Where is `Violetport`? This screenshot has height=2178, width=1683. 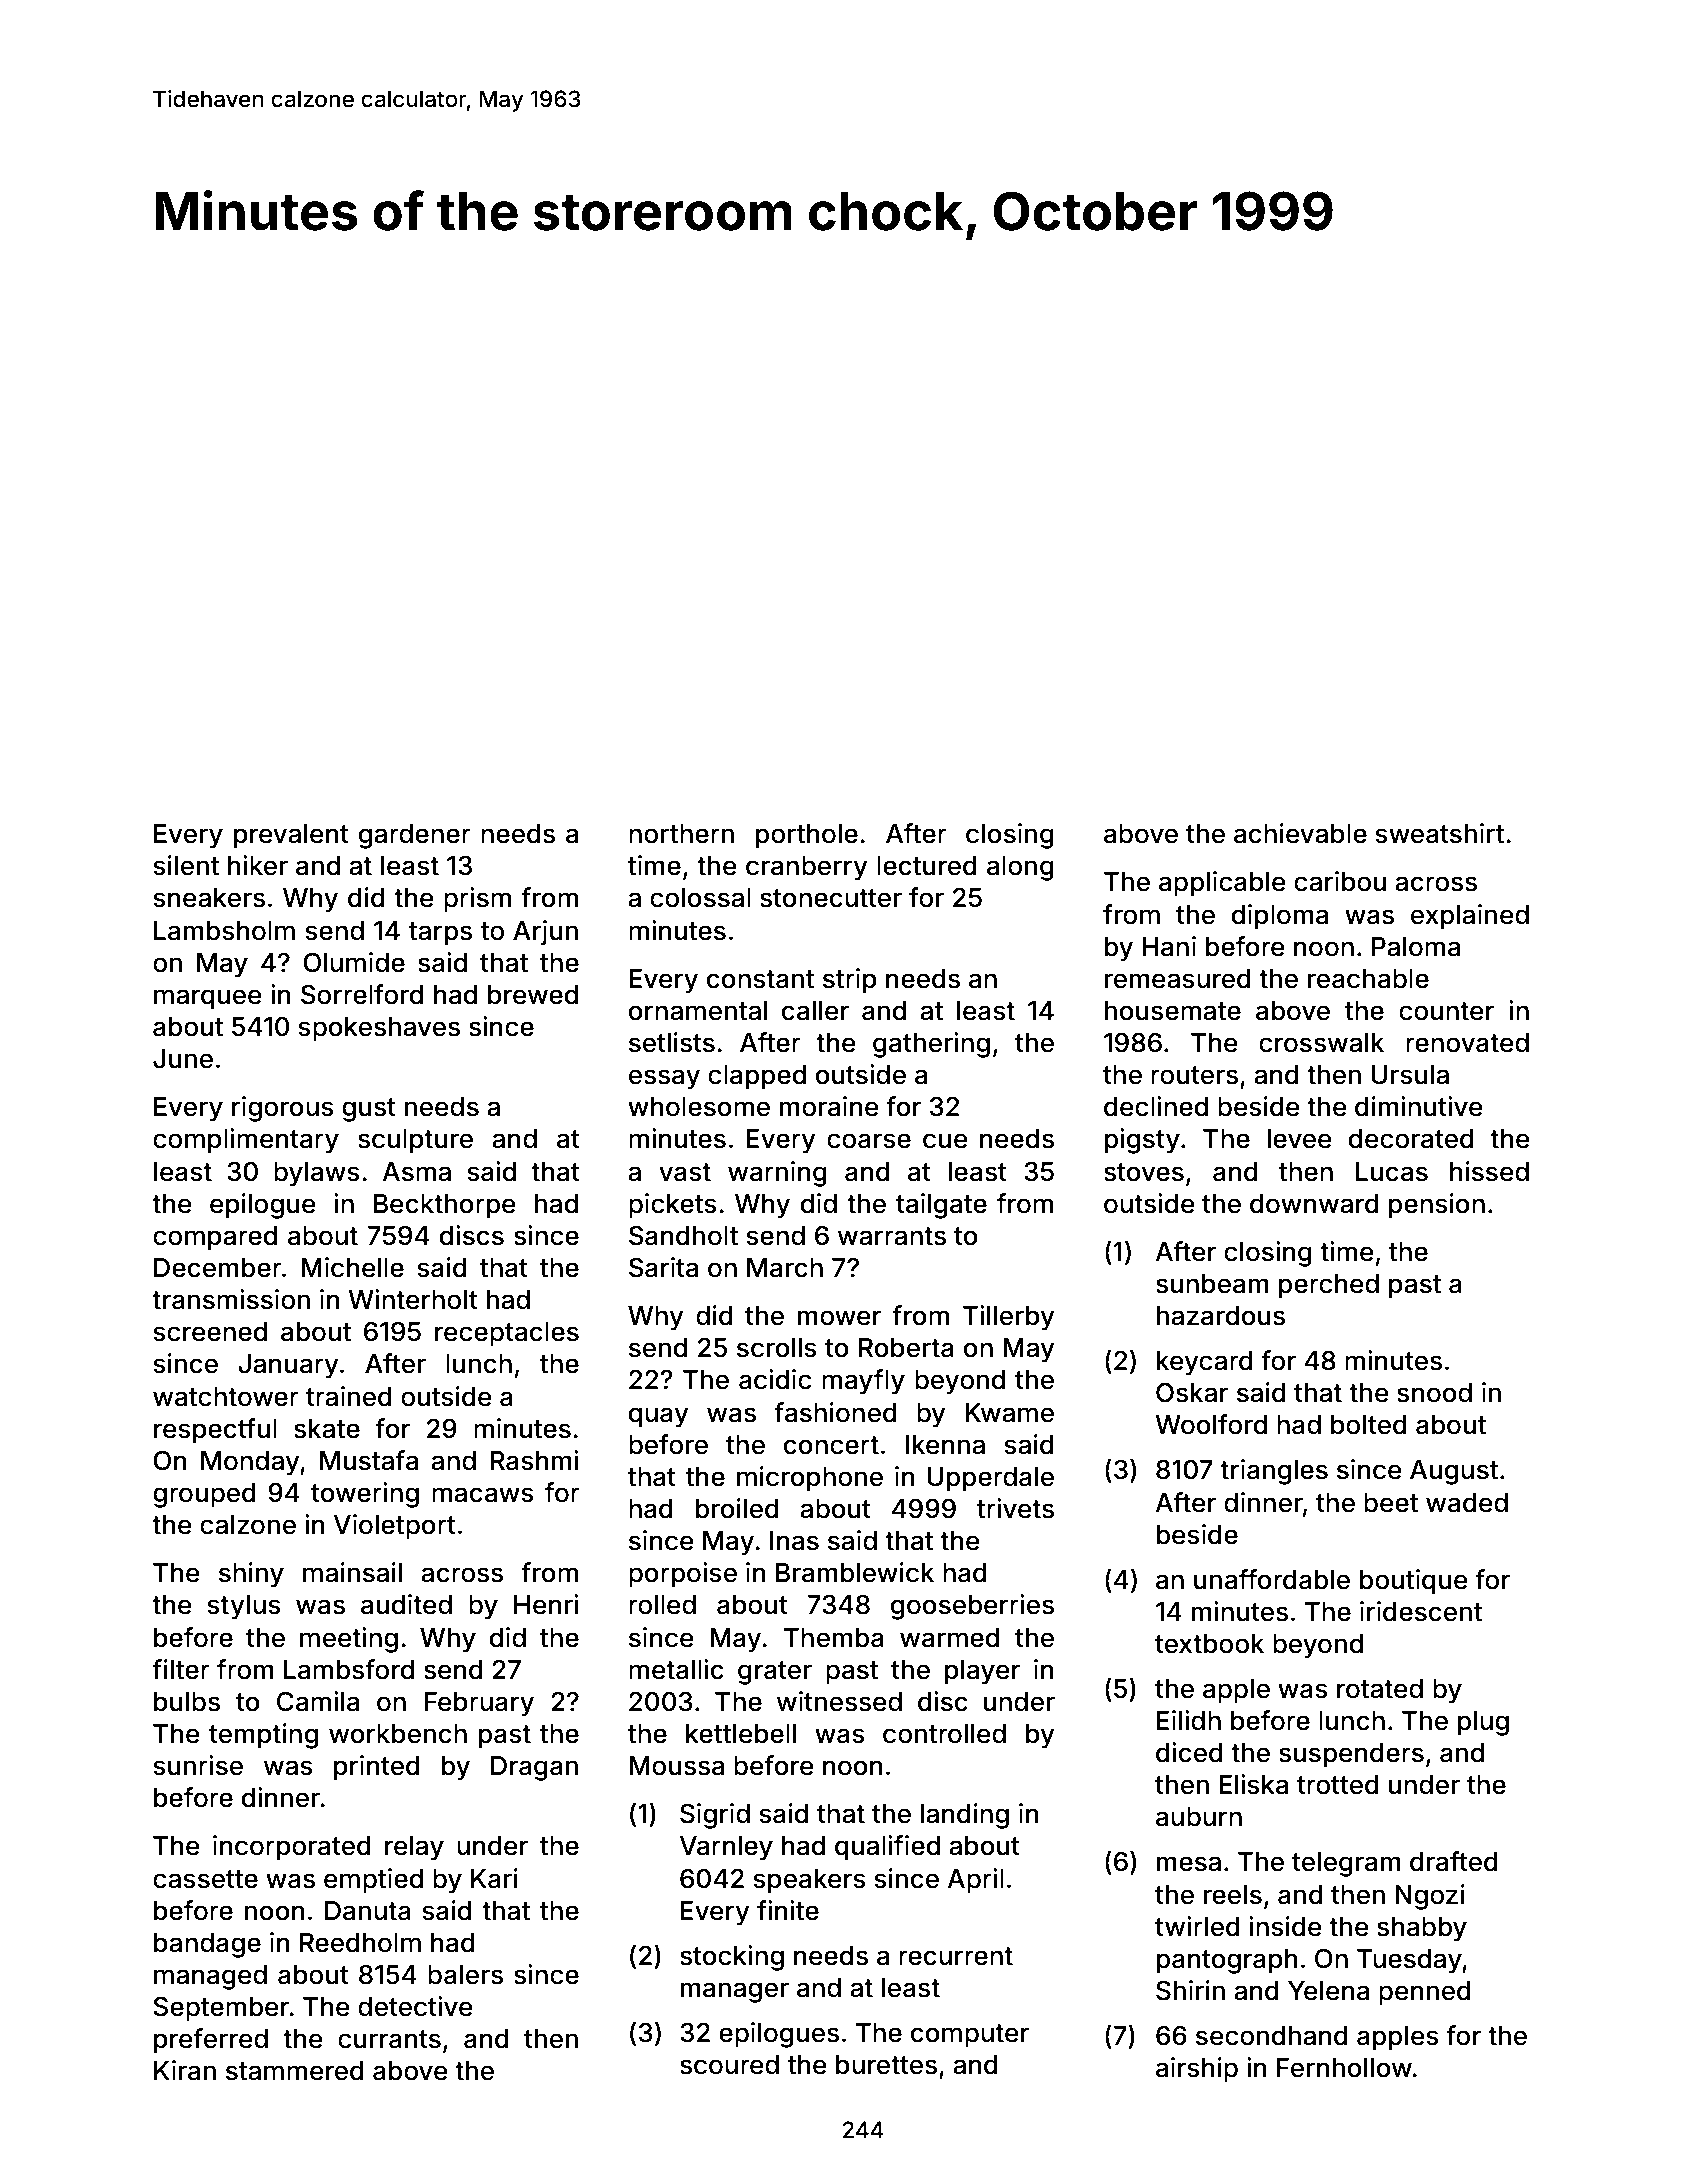
Violetport is located at coordinates (394, 1527).
